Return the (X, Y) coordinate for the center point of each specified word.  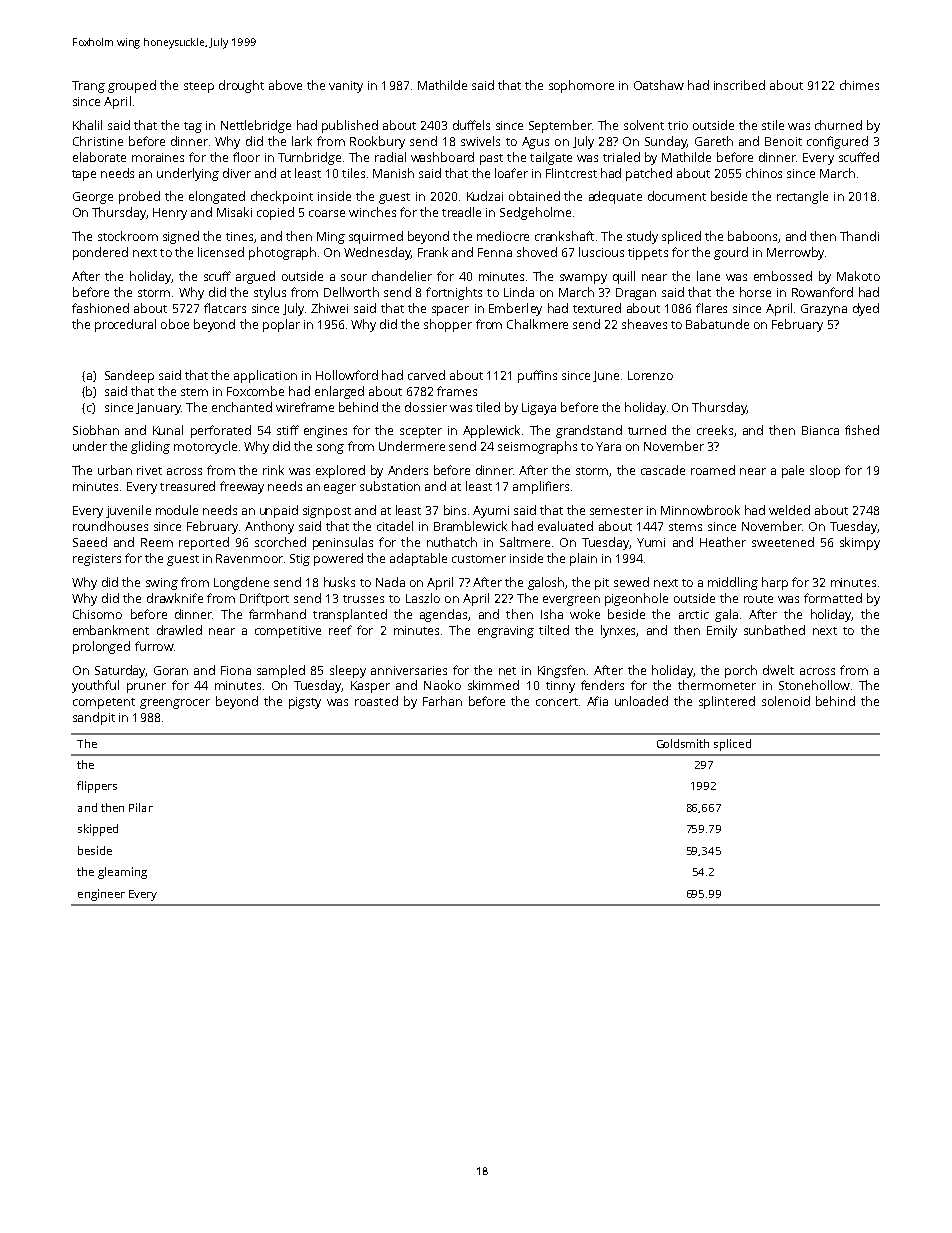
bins (455, 510)
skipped (98, 830)
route (758, 599)
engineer (101, 895)
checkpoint (282, 197)
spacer (450, 311)
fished (862, 430)
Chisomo (97, 614)
